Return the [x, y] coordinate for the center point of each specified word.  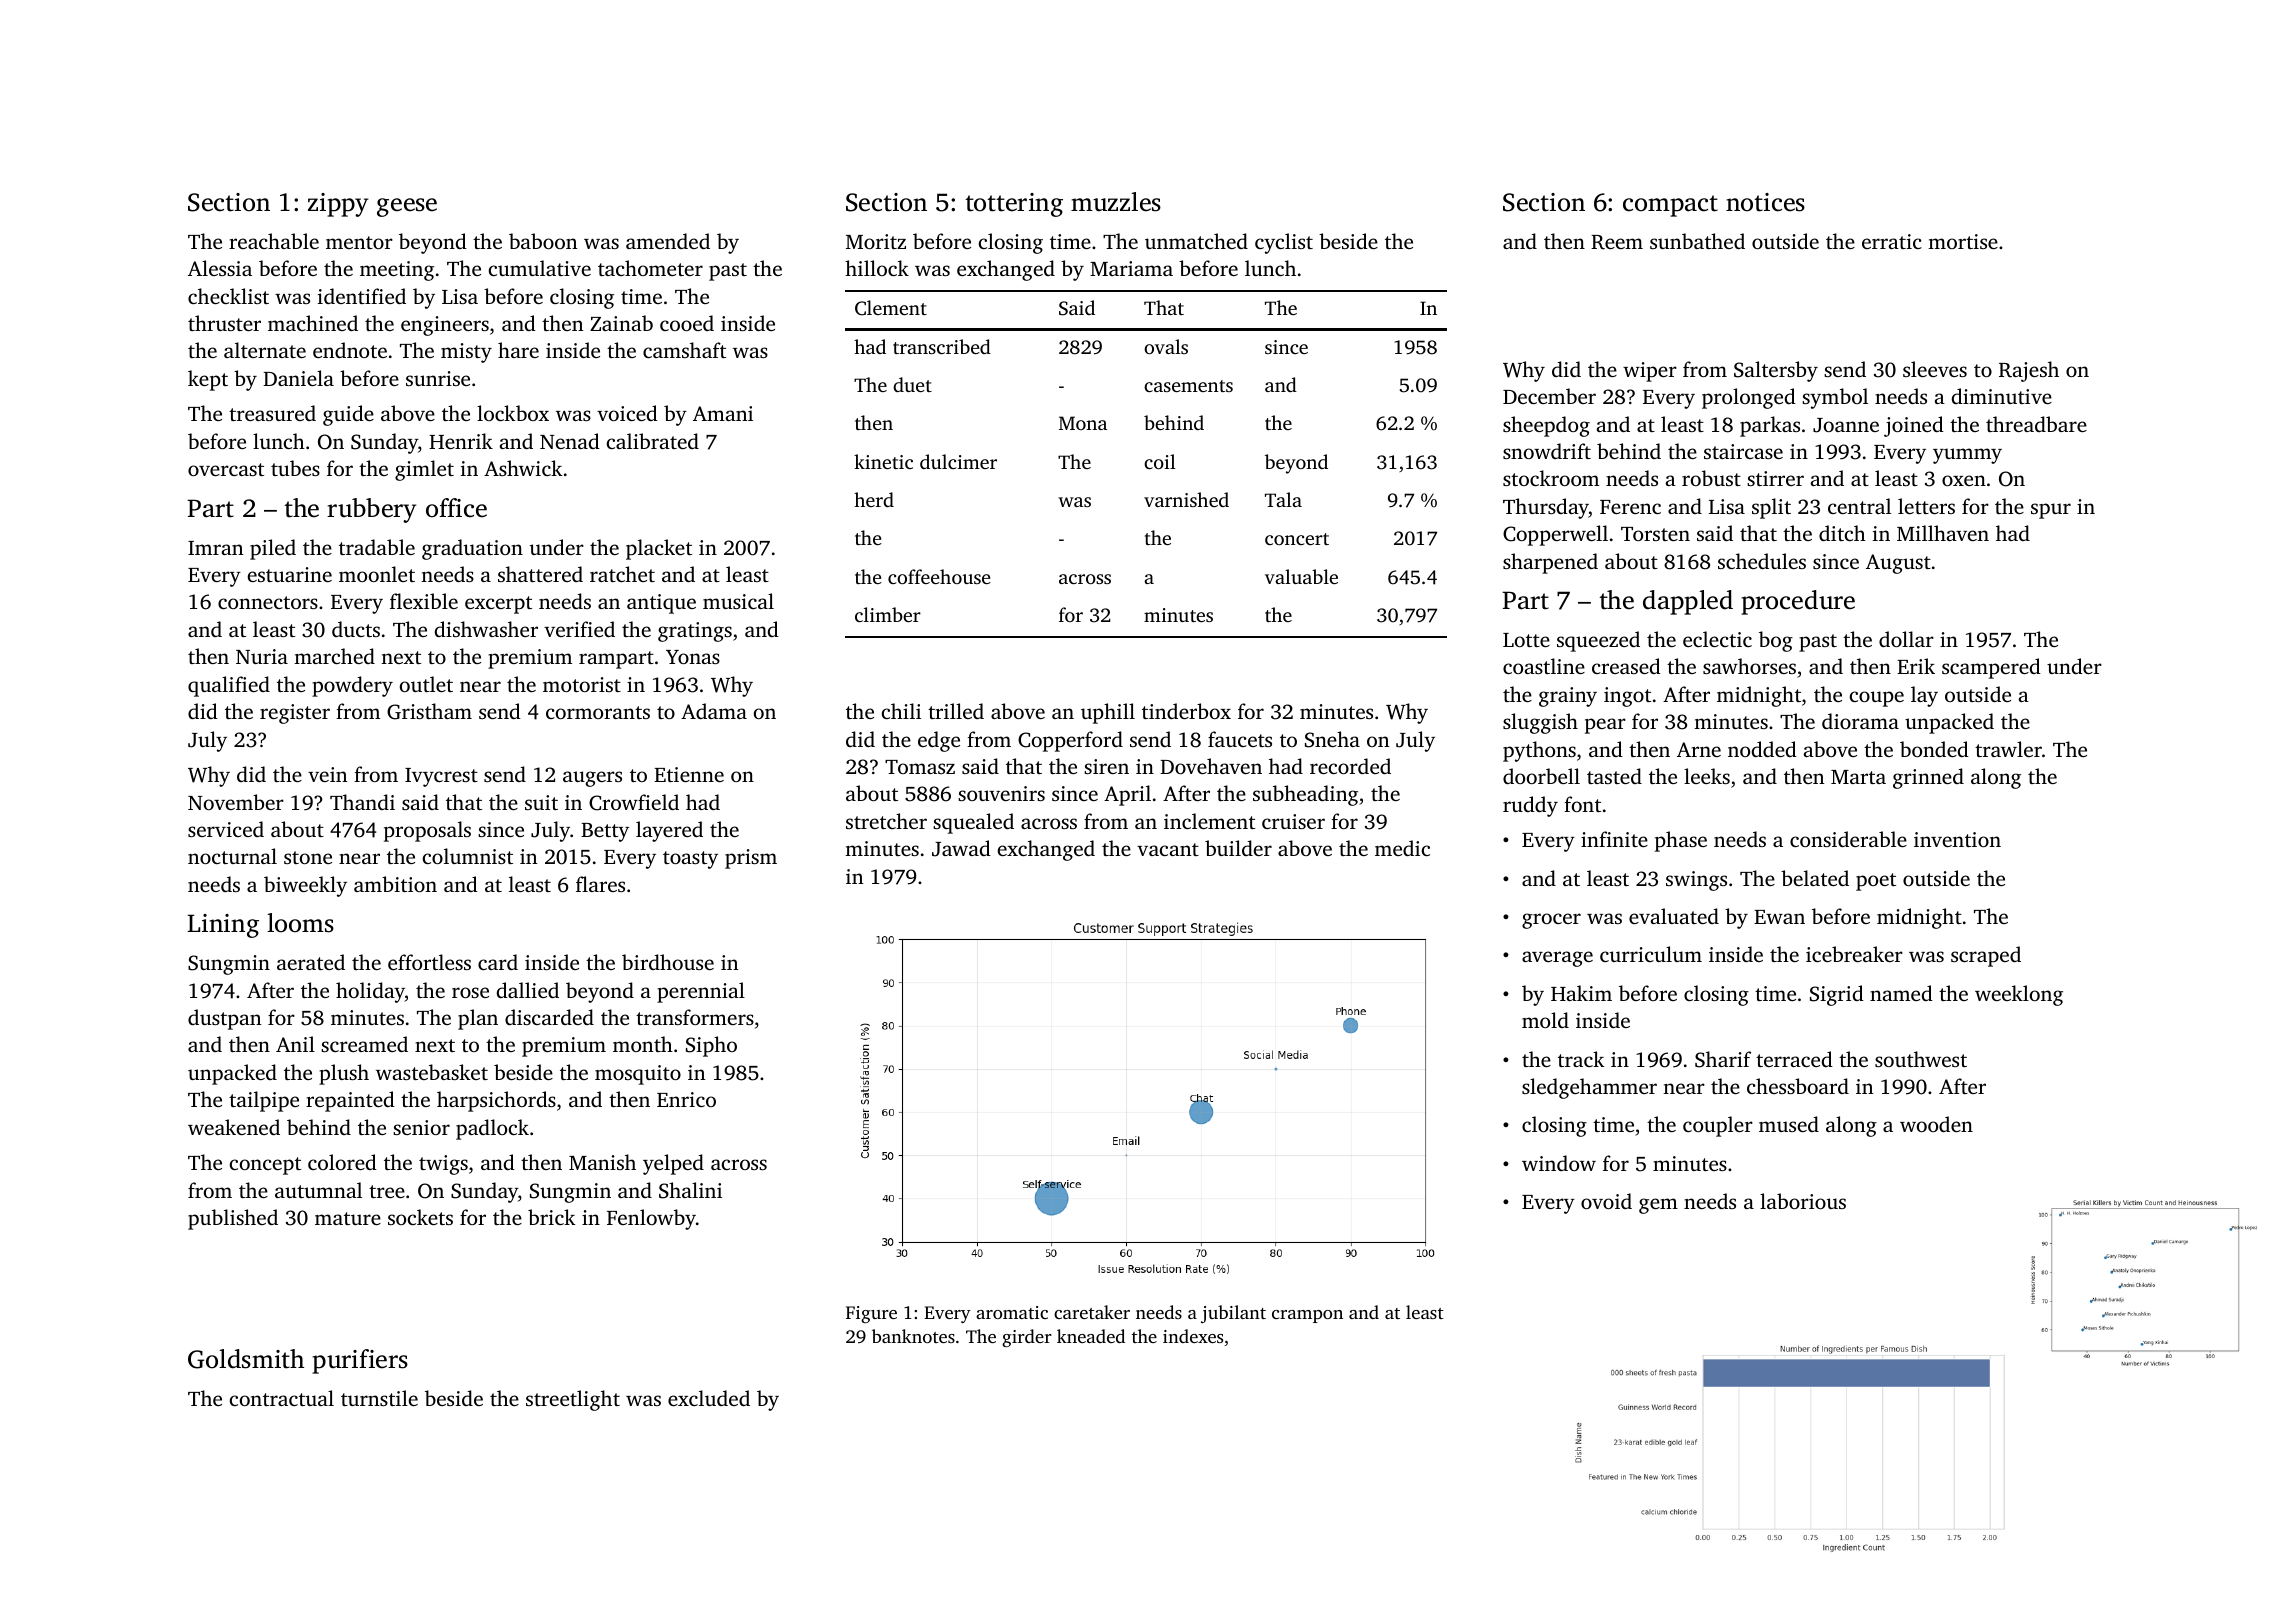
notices [1765, 202]
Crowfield [634, 802]
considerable [1848, 839]
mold [1545, 1020]
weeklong [2019, 995]
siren [1106, 766]
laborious [1803, 1201]
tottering [1014, 205]
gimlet [424, 470]
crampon [1307, 1316]
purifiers [360, 1361]
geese [407, 207]
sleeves [1935, 369]
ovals [1166, 346]
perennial [701, 992]
